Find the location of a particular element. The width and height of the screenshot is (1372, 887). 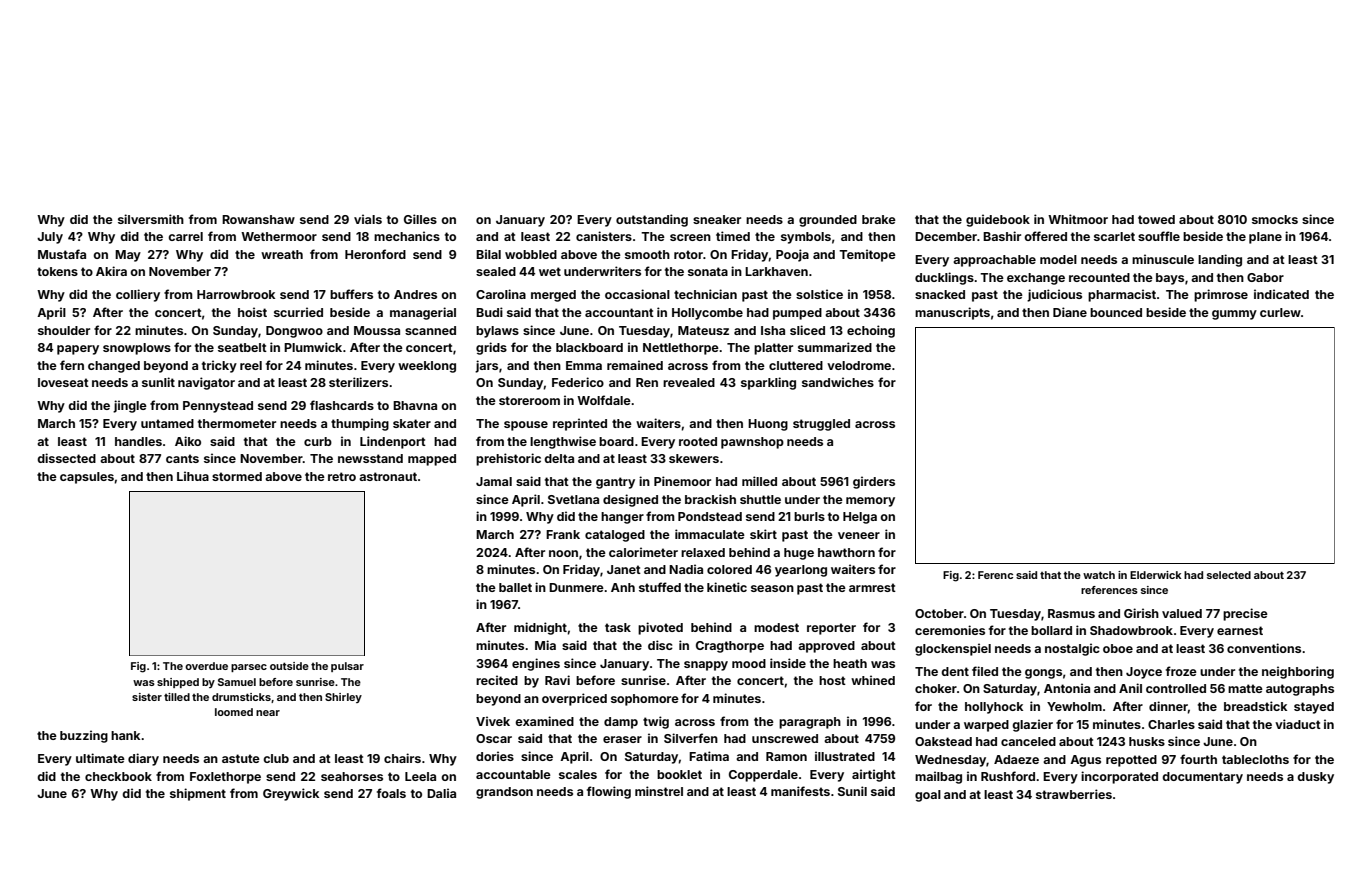

calorimeter is located at coordinates (643, 552).
